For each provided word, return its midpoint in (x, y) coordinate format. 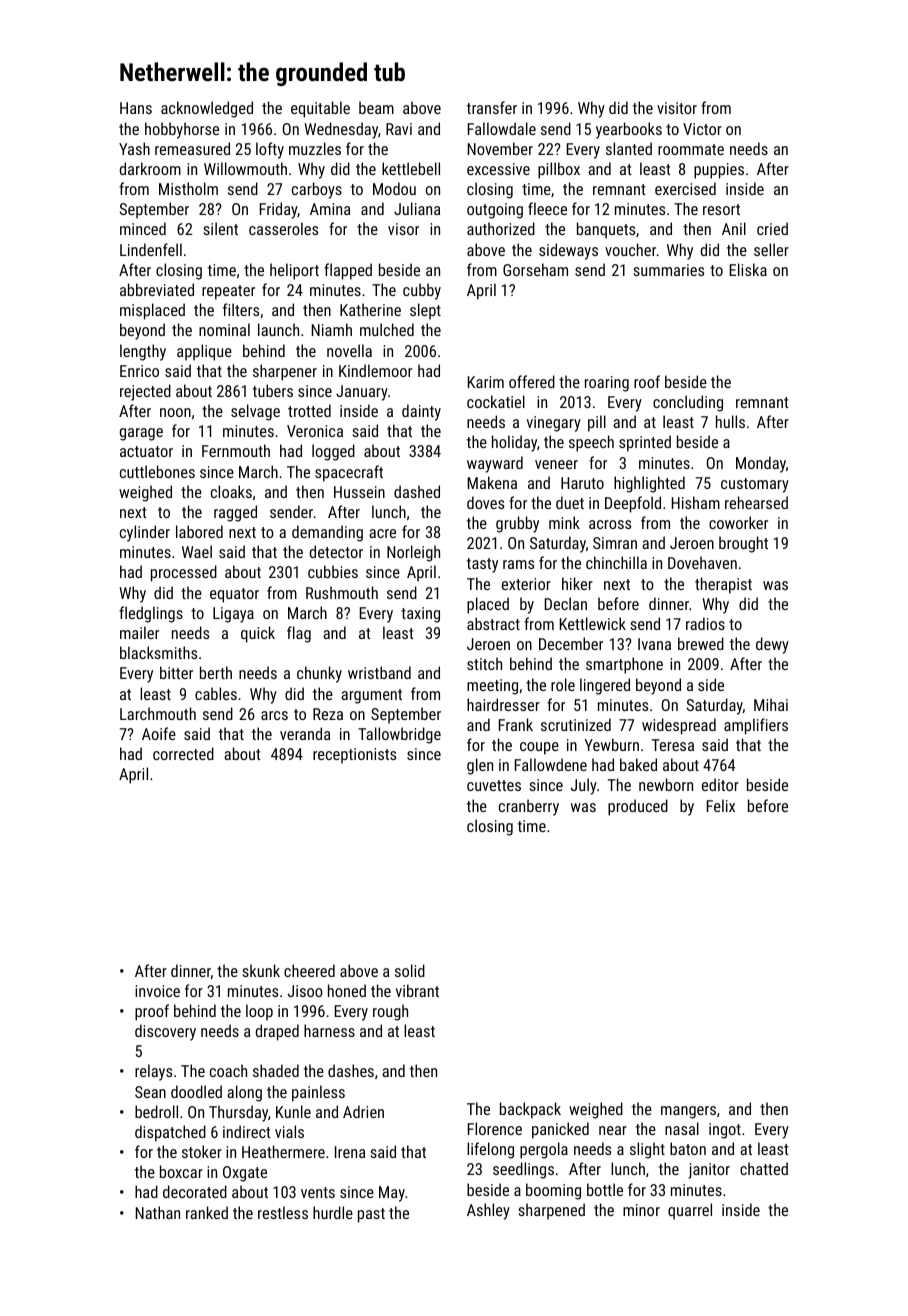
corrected (183, 753)
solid (410, 970)
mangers (688, 1112)
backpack (530, 1110)
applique (204, 352)
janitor (709, 1171)
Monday (761, 464)
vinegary (554, 424)
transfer (492, 107)
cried (772, 228)
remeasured (192, 148)
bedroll (156, 1111)
